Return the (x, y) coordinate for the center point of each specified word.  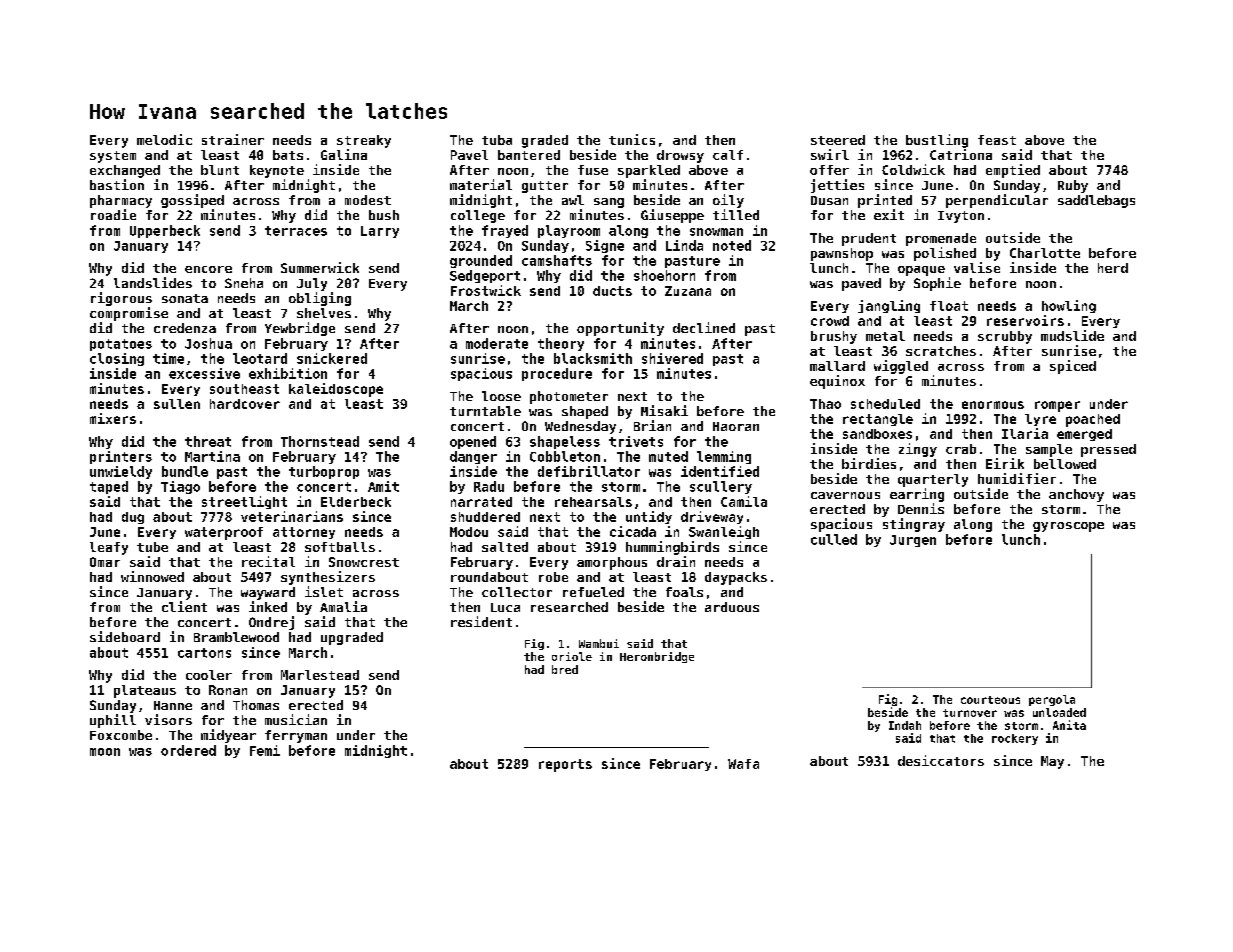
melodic (164, 139)
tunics (632, 139)
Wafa (743, 764)
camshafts (557, 260)
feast (997, 140)
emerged (1084, 435)
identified (720, 471)
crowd (830, 321)
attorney (304, 533)
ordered (188, 750)
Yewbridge (300, 329)
